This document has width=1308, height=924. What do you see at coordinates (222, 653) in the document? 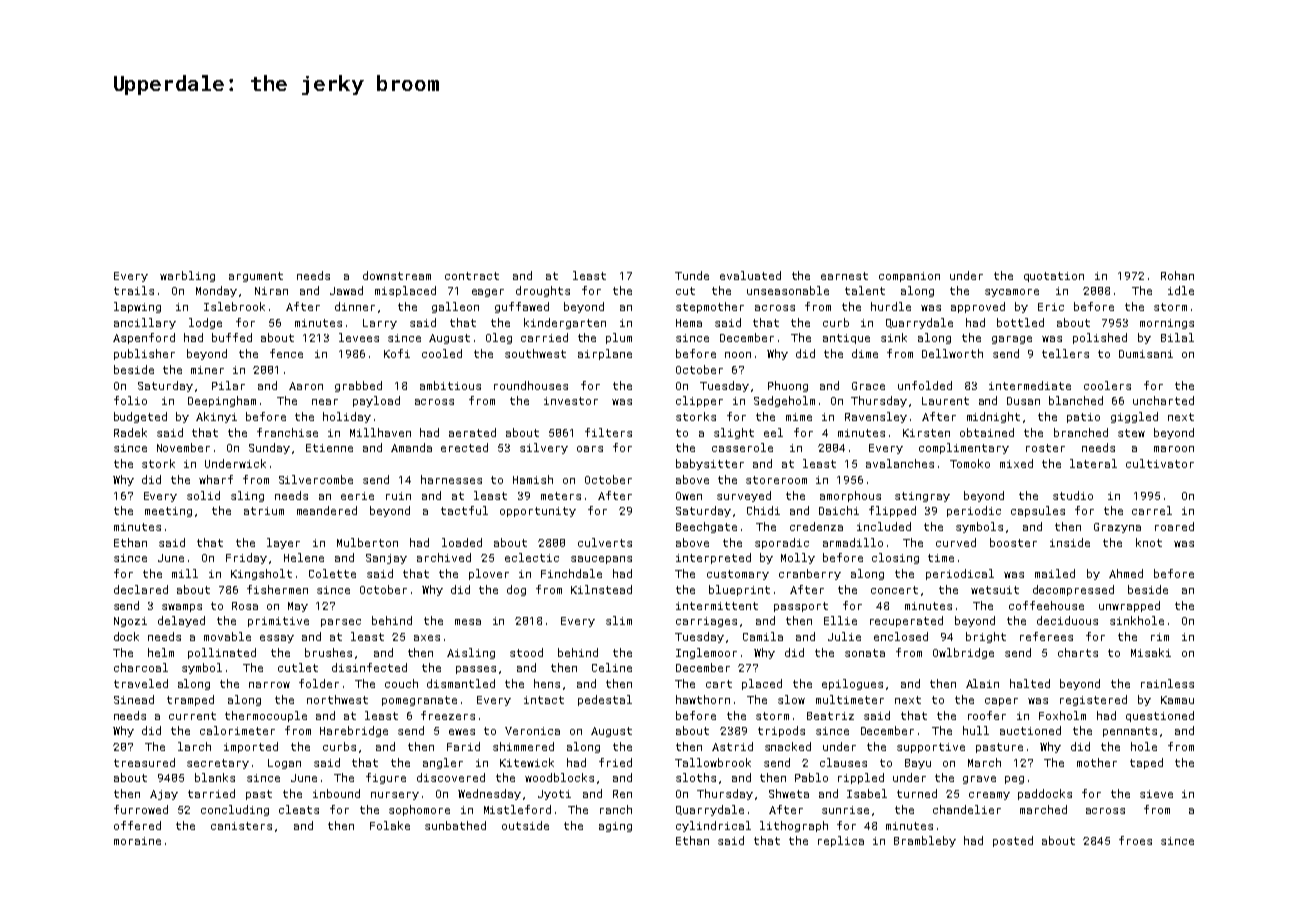
I see `pollinated` at bounding box center [222, 653].
